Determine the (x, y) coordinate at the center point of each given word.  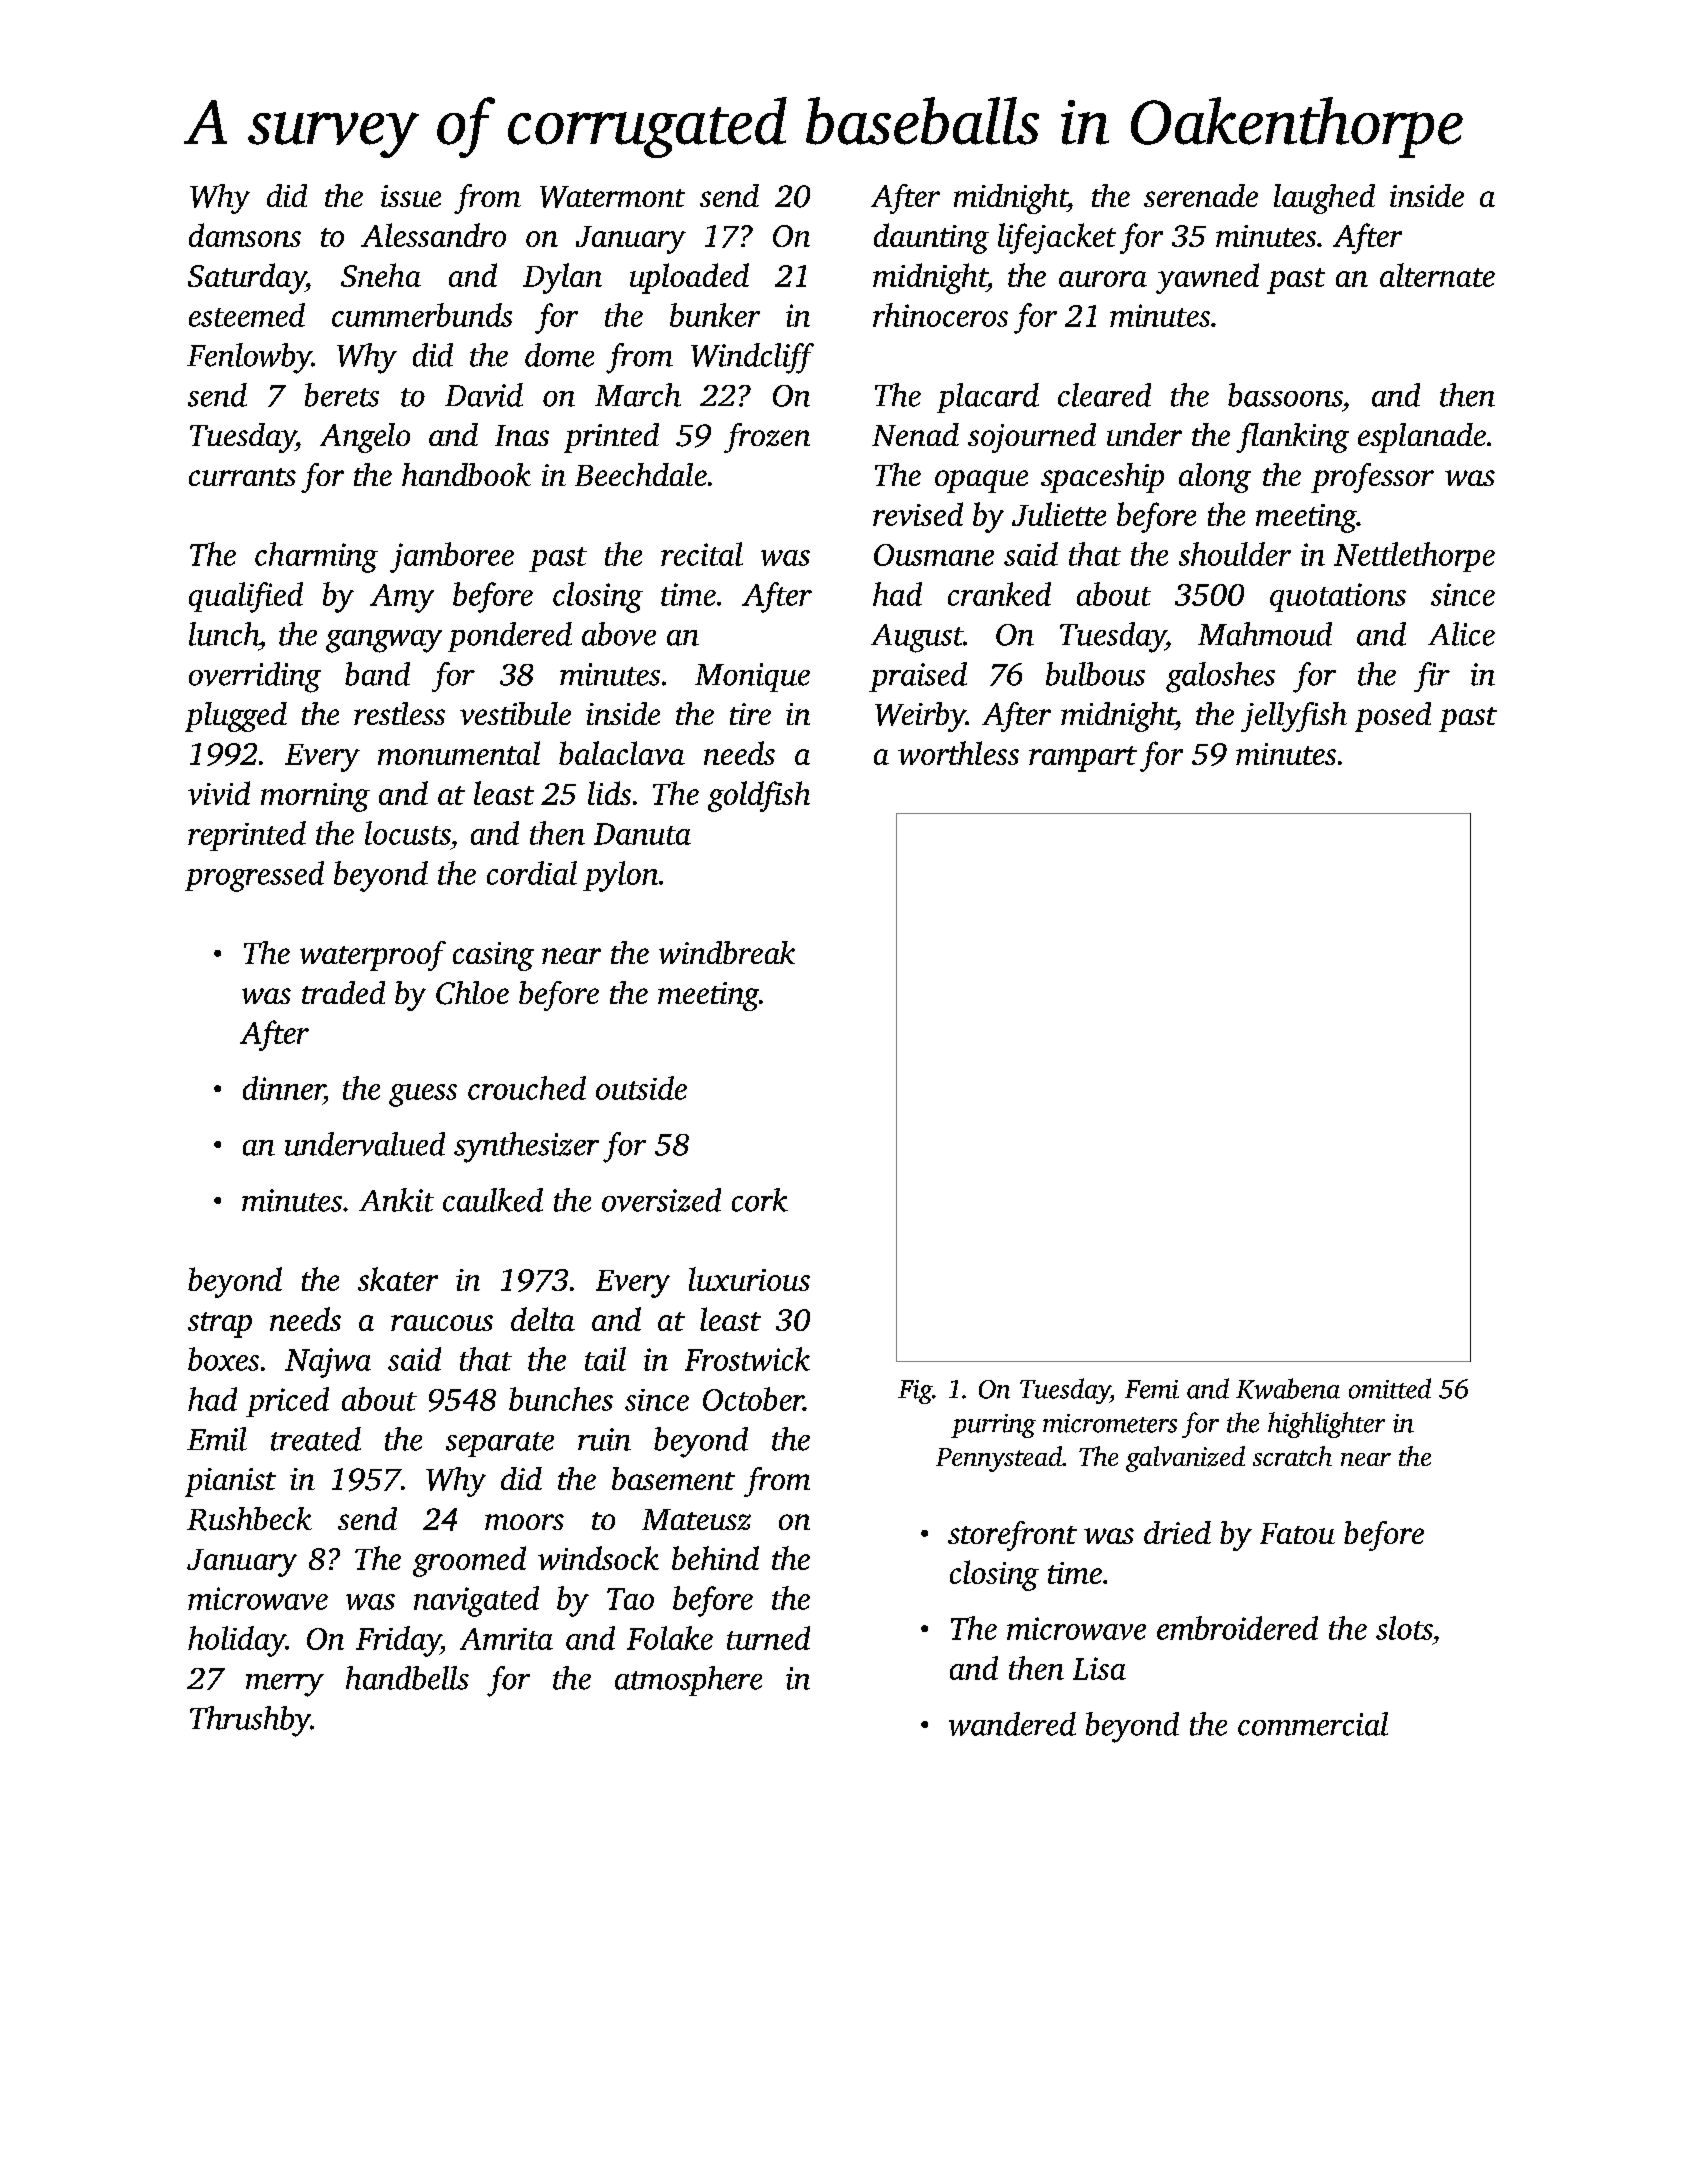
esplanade (1422, 438)
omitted (1390, 1388)
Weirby (920, 717)
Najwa (328, 1363)
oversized (661, 1200)
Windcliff (752, 358)
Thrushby (250, 1721)
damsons (245, 235)
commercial (1313, 1724)
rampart (1083, 759)
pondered (510, 637)
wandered (1012, 1724)
